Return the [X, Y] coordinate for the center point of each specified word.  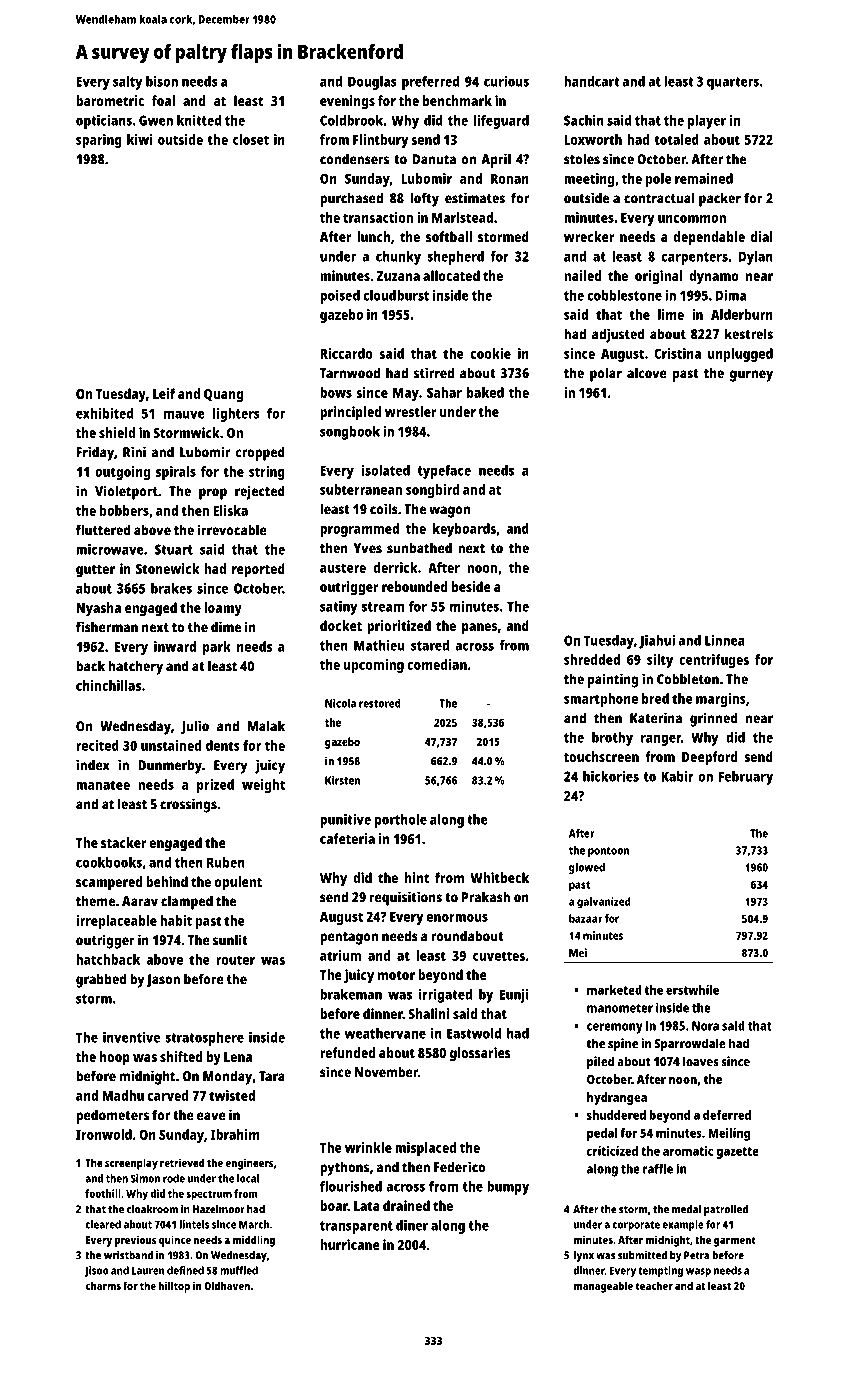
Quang [224, 396]
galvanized [604, 903]
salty [128, 83]
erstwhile [692, 990]
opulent [238, 883]
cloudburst [396, 295]
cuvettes [499, 956]
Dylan [756, 258]
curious [506, 81]
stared [430, 645]
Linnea [725, 640]
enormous [457, 918]
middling [254, 1241]
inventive [131, 1037]
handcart [592, 81]
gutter [95, 571]
